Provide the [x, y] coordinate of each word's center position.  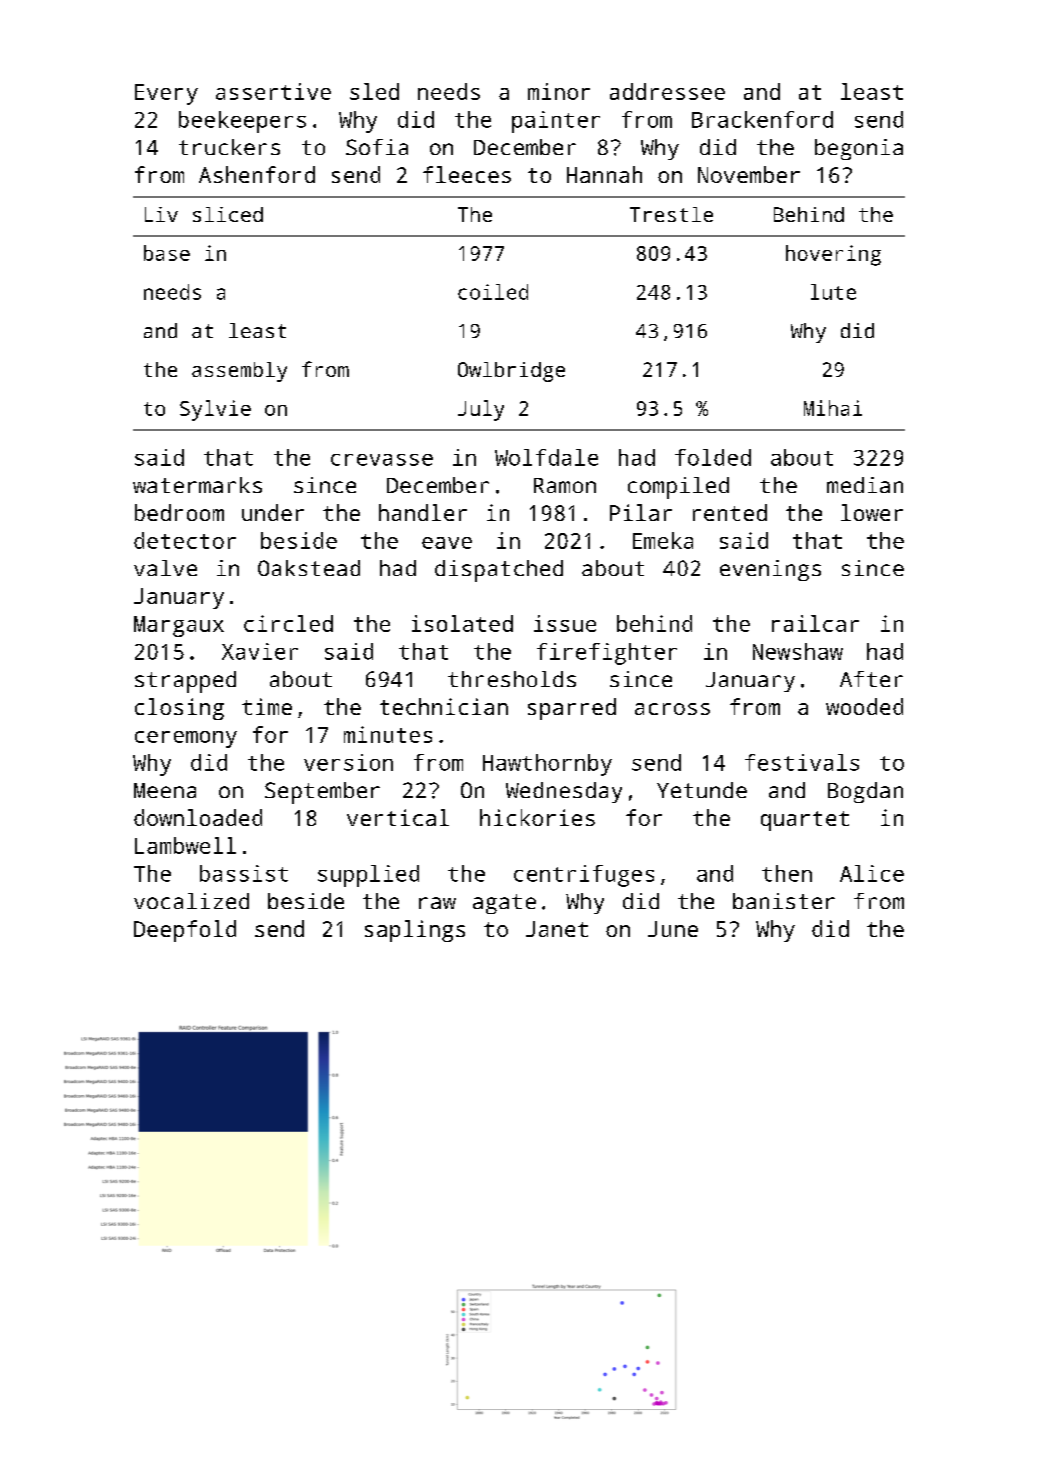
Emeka [663, 540]
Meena [165, 790]
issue [565, 623]
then [787, 873]
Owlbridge [511, 372]
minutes [388, 734]
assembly [239, 372]
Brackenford [762, 119]
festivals [802, 762]
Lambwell [185, 845]
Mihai [833, 408]
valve [165, 568]
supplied [368, 876]
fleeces [467, 174]
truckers [229, 147]
